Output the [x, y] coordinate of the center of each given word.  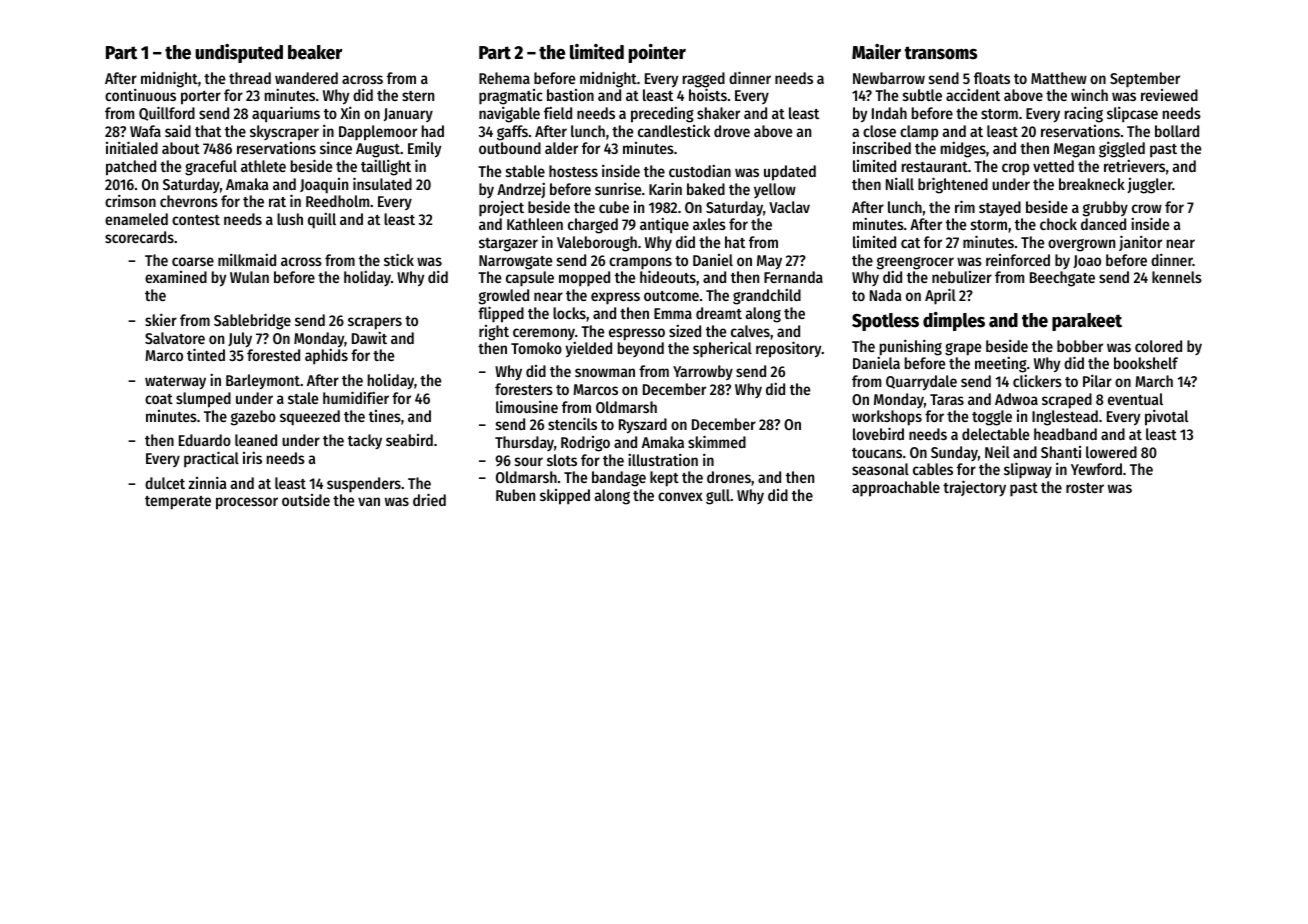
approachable [896, 489]
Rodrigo [585, 444]
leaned [256, 440]
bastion [570, 95]
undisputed [239, 53]
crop [1015, 169]
